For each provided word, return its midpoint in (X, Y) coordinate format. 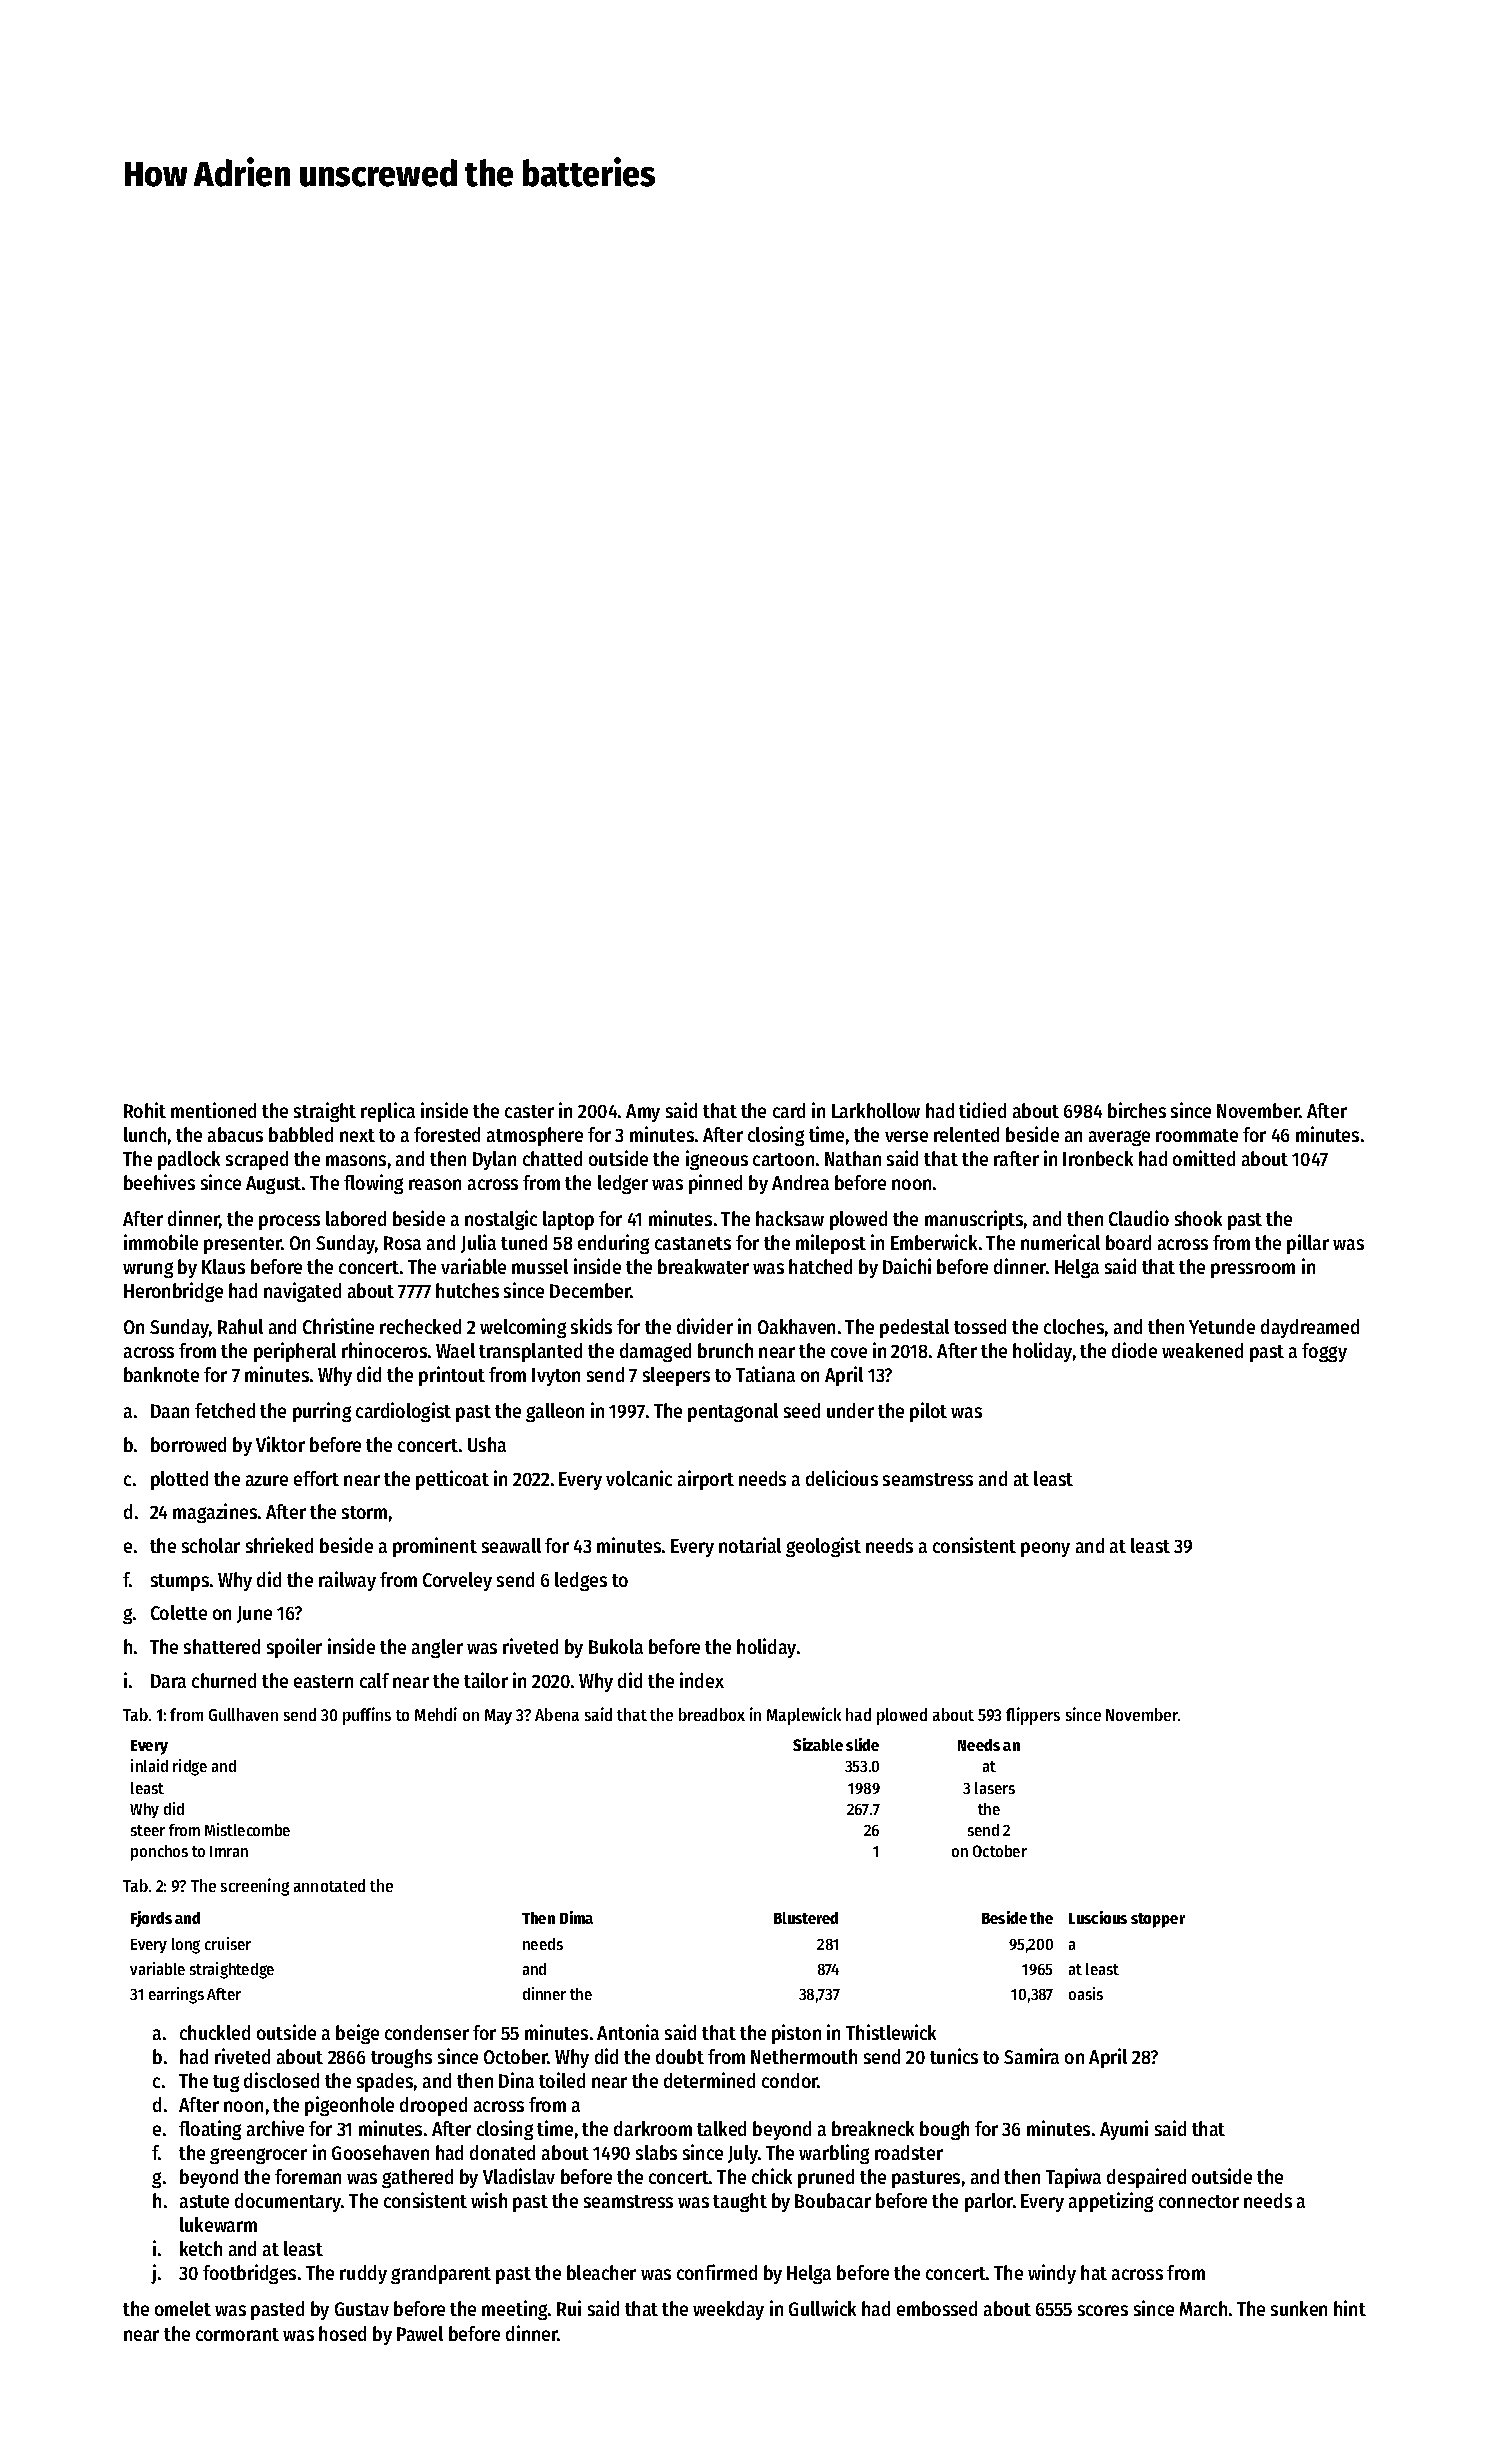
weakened (1202, 1350)
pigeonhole (349, 2106)
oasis (1086, 1993)
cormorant (237, 2334)
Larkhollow (876, 1110)
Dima (576, 1917)
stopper (1158, 1920)
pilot (928, 1412)
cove (849, 1352)
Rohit (145, 1110)
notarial (750, 1545)
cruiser (228, 1943)
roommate (1197, 1135)
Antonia (628, 2032)
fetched (225, 1410)
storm (364, 1512)
